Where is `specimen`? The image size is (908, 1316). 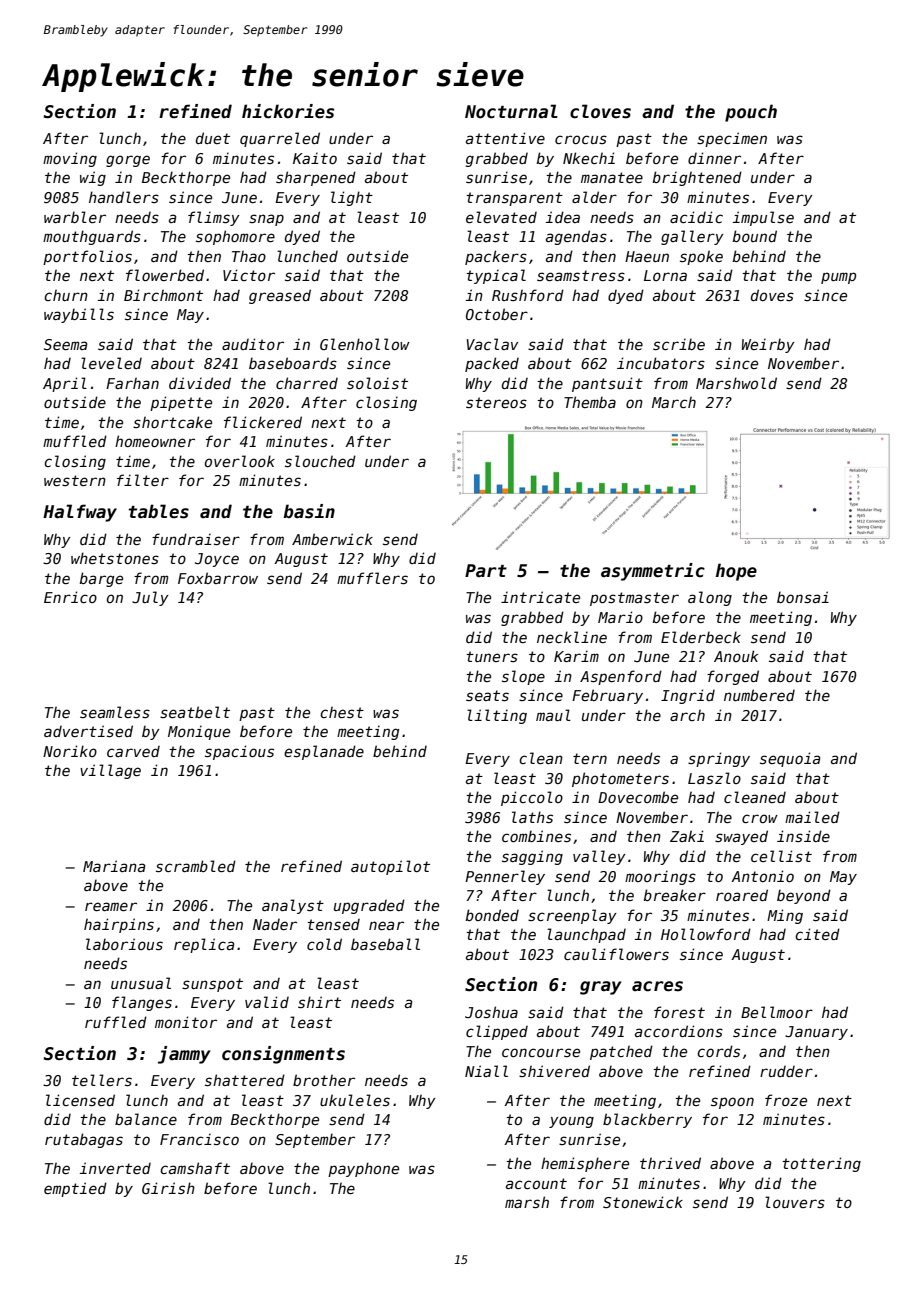 specimen is located at coordinates (732, 139).
